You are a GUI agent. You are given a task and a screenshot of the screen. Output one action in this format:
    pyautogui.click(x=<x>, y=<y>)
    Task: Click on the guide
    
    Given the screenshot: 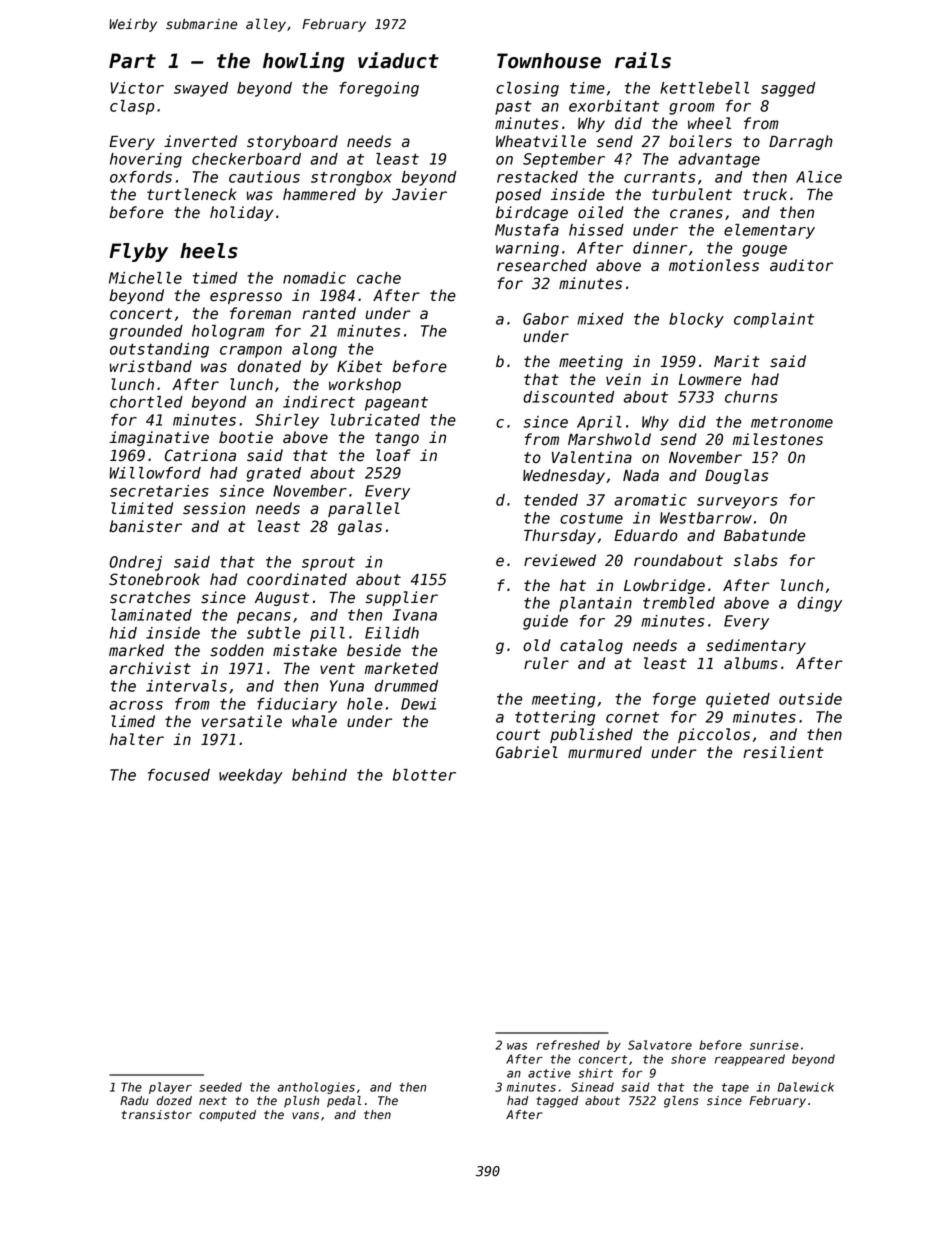 What is the action you would take?
    pyautogui.click(x=545, y=622)
